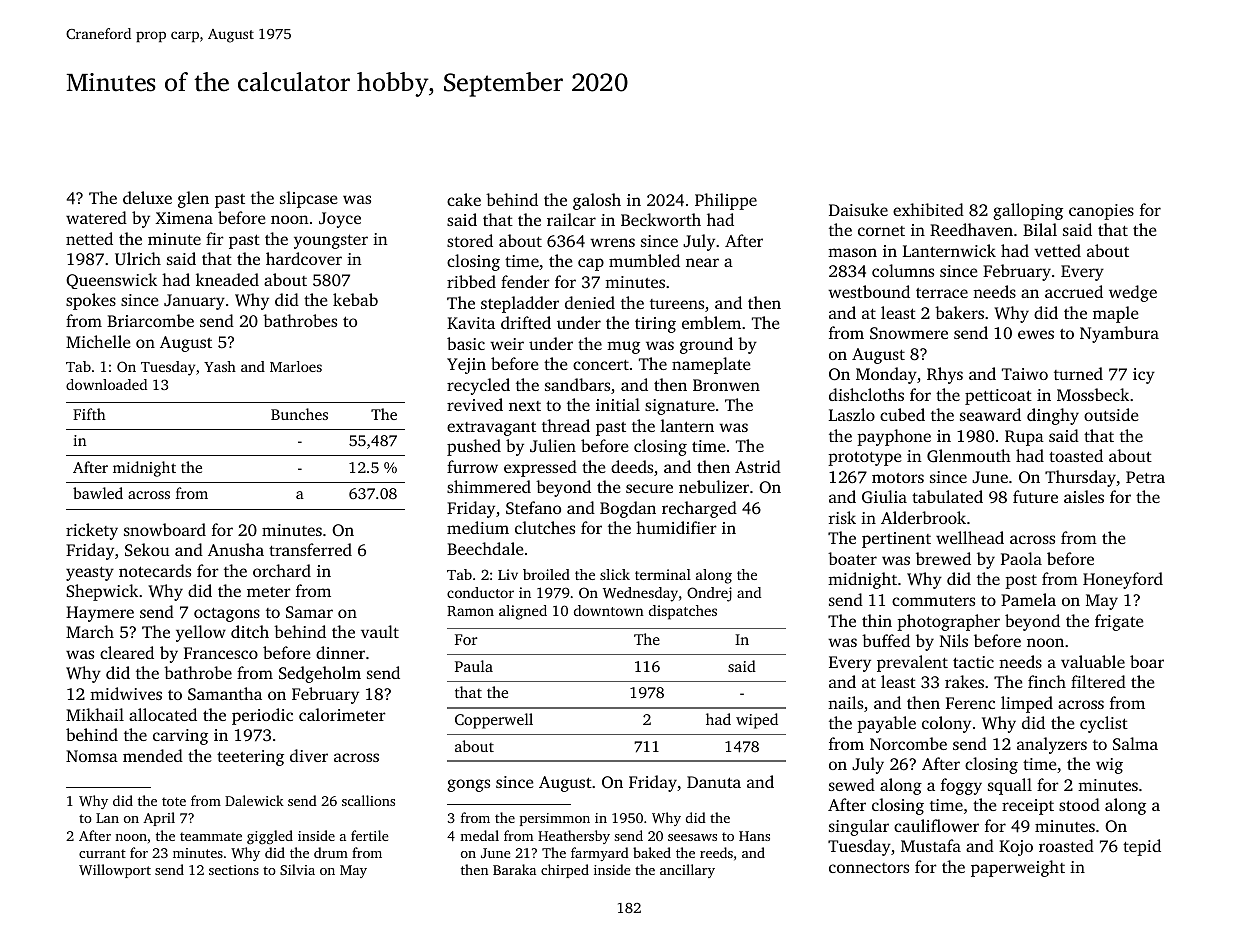  What do you see at coordinates (1018, 868) in the page?
I see `paperweight` at bounding box center [1018, 868].
